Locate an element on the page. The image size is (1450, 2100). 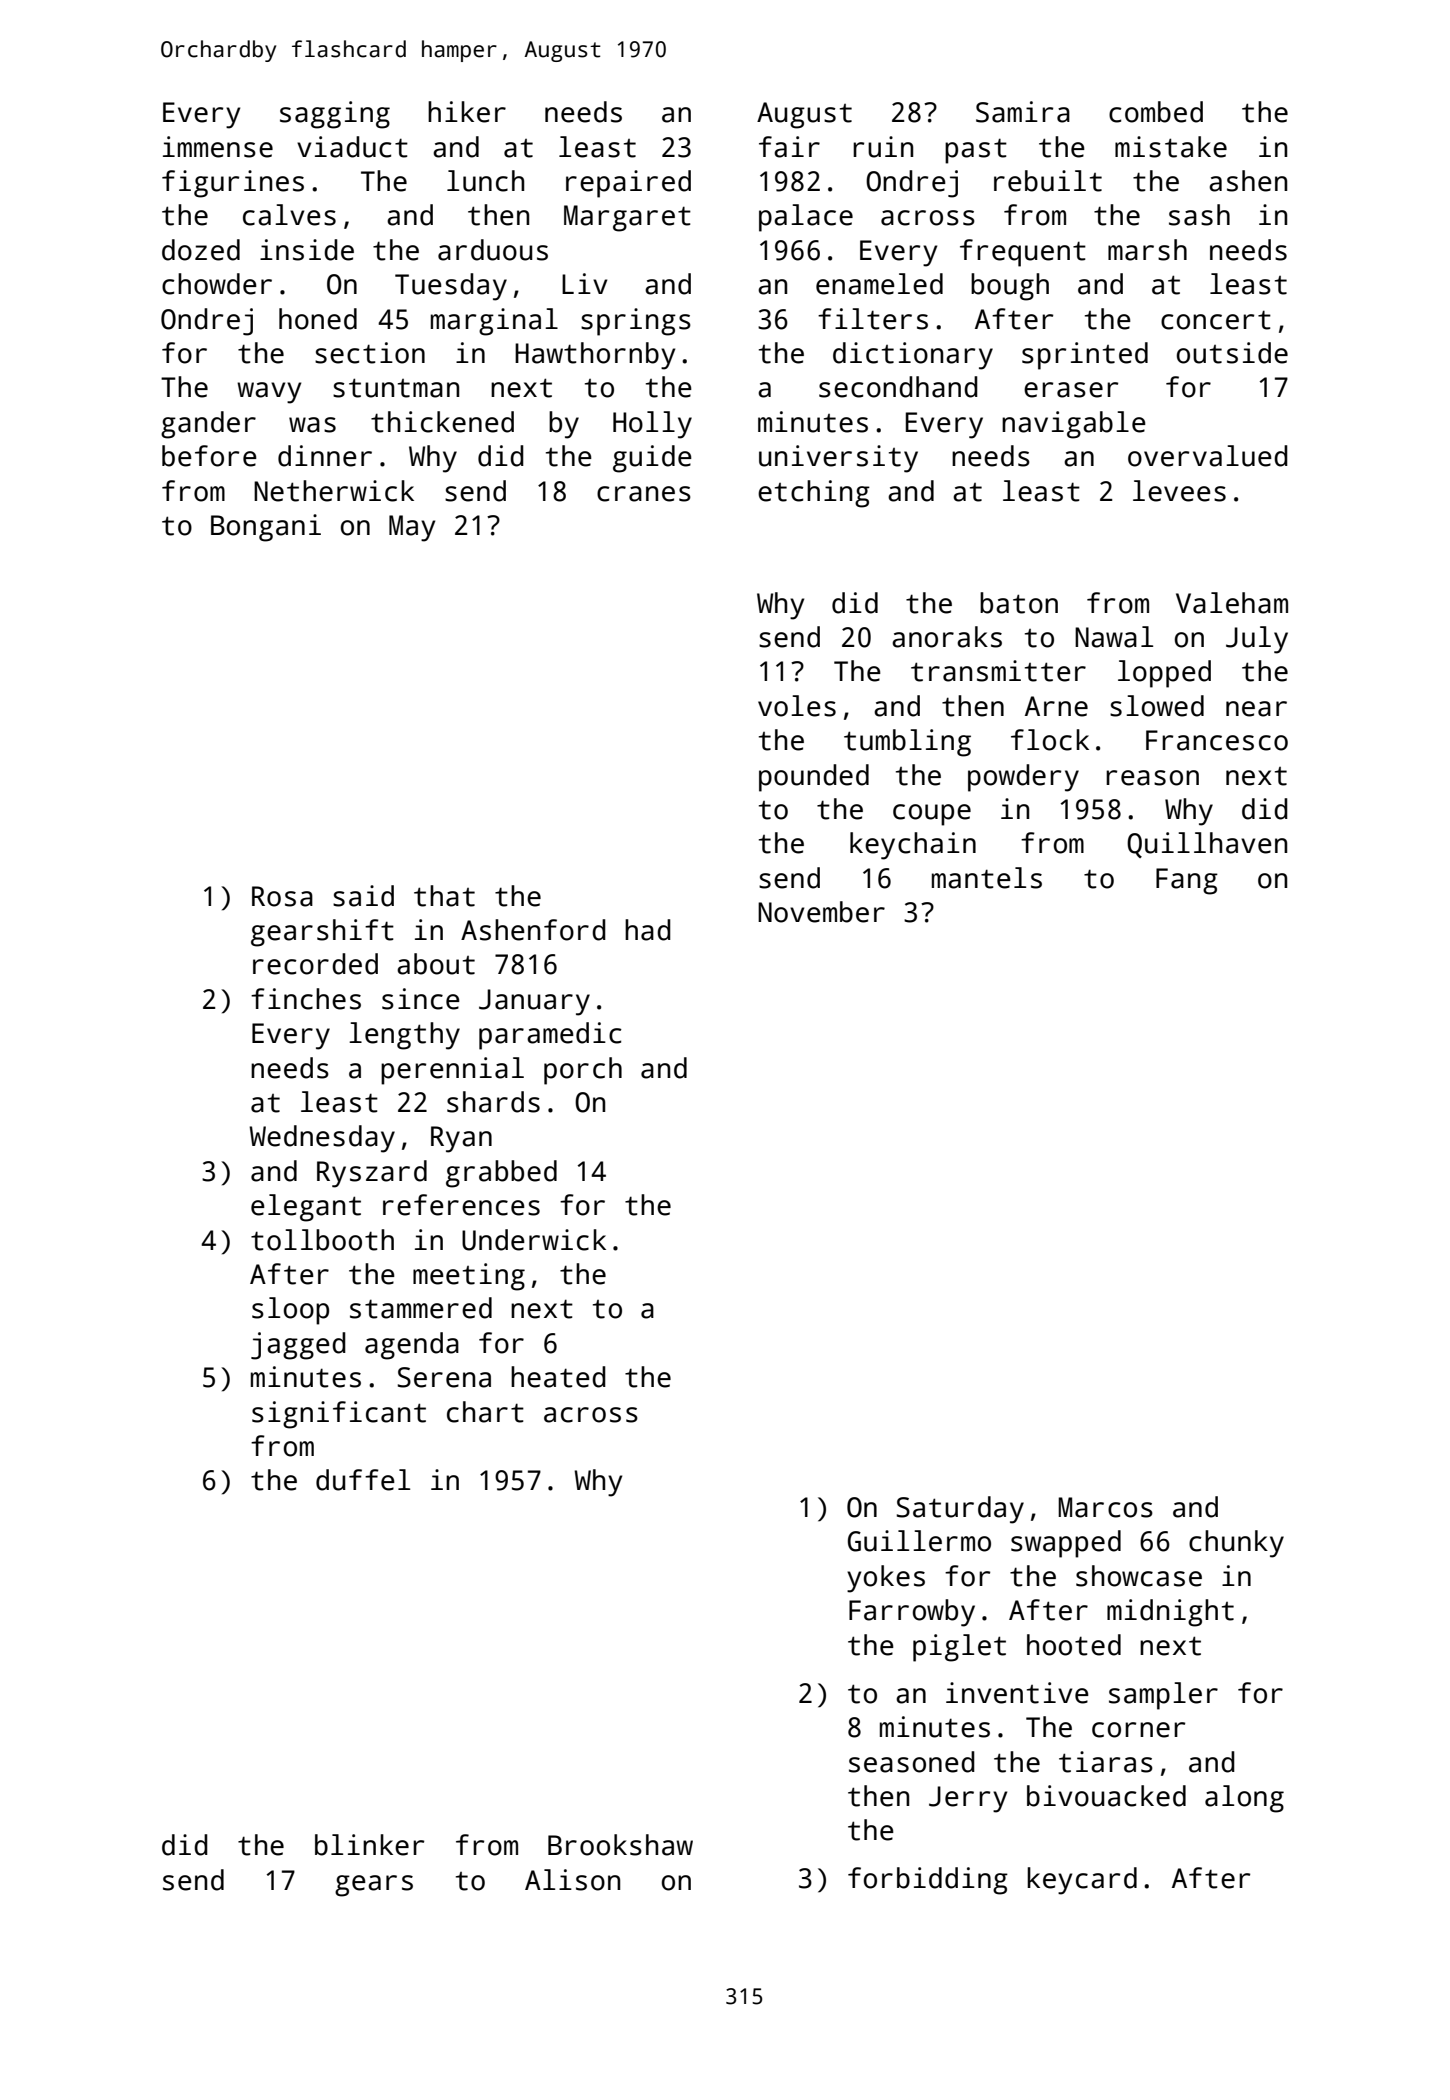
Fang is located at coordinates (1187, 881).
